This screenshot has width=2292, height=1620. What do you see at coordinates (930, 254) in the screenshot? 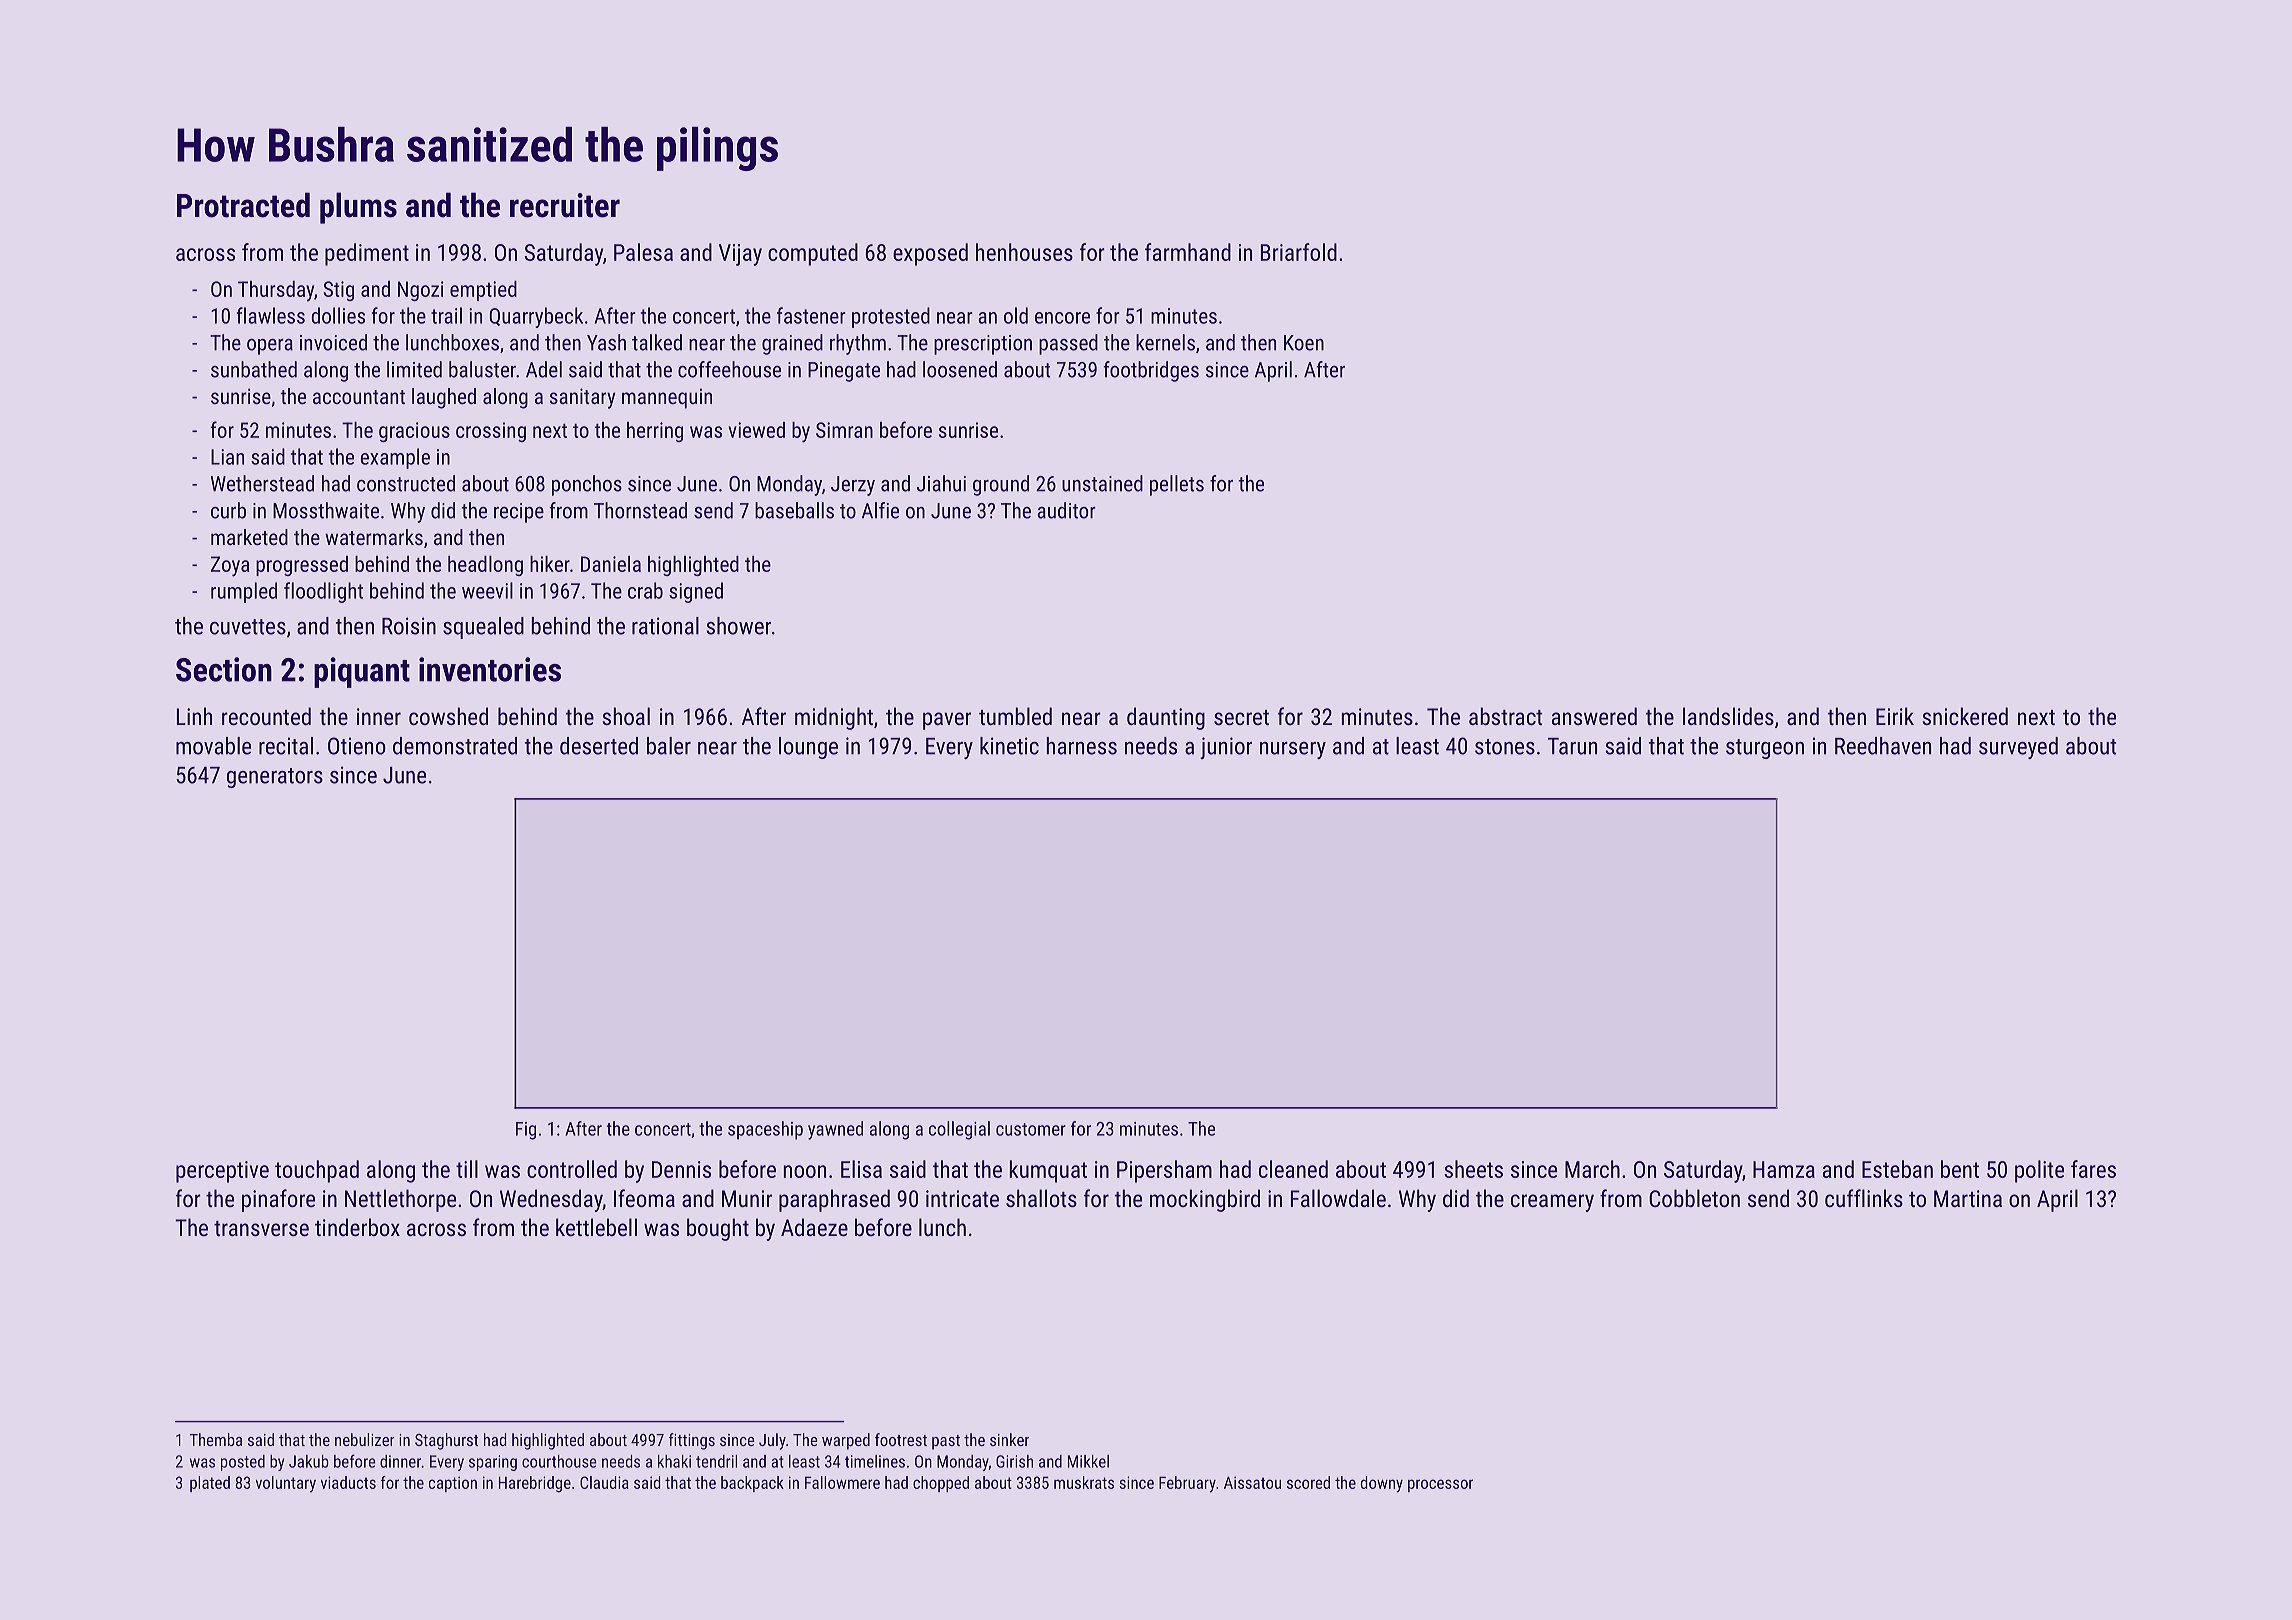
I see `exposed` at bounding box center [930, 254].
